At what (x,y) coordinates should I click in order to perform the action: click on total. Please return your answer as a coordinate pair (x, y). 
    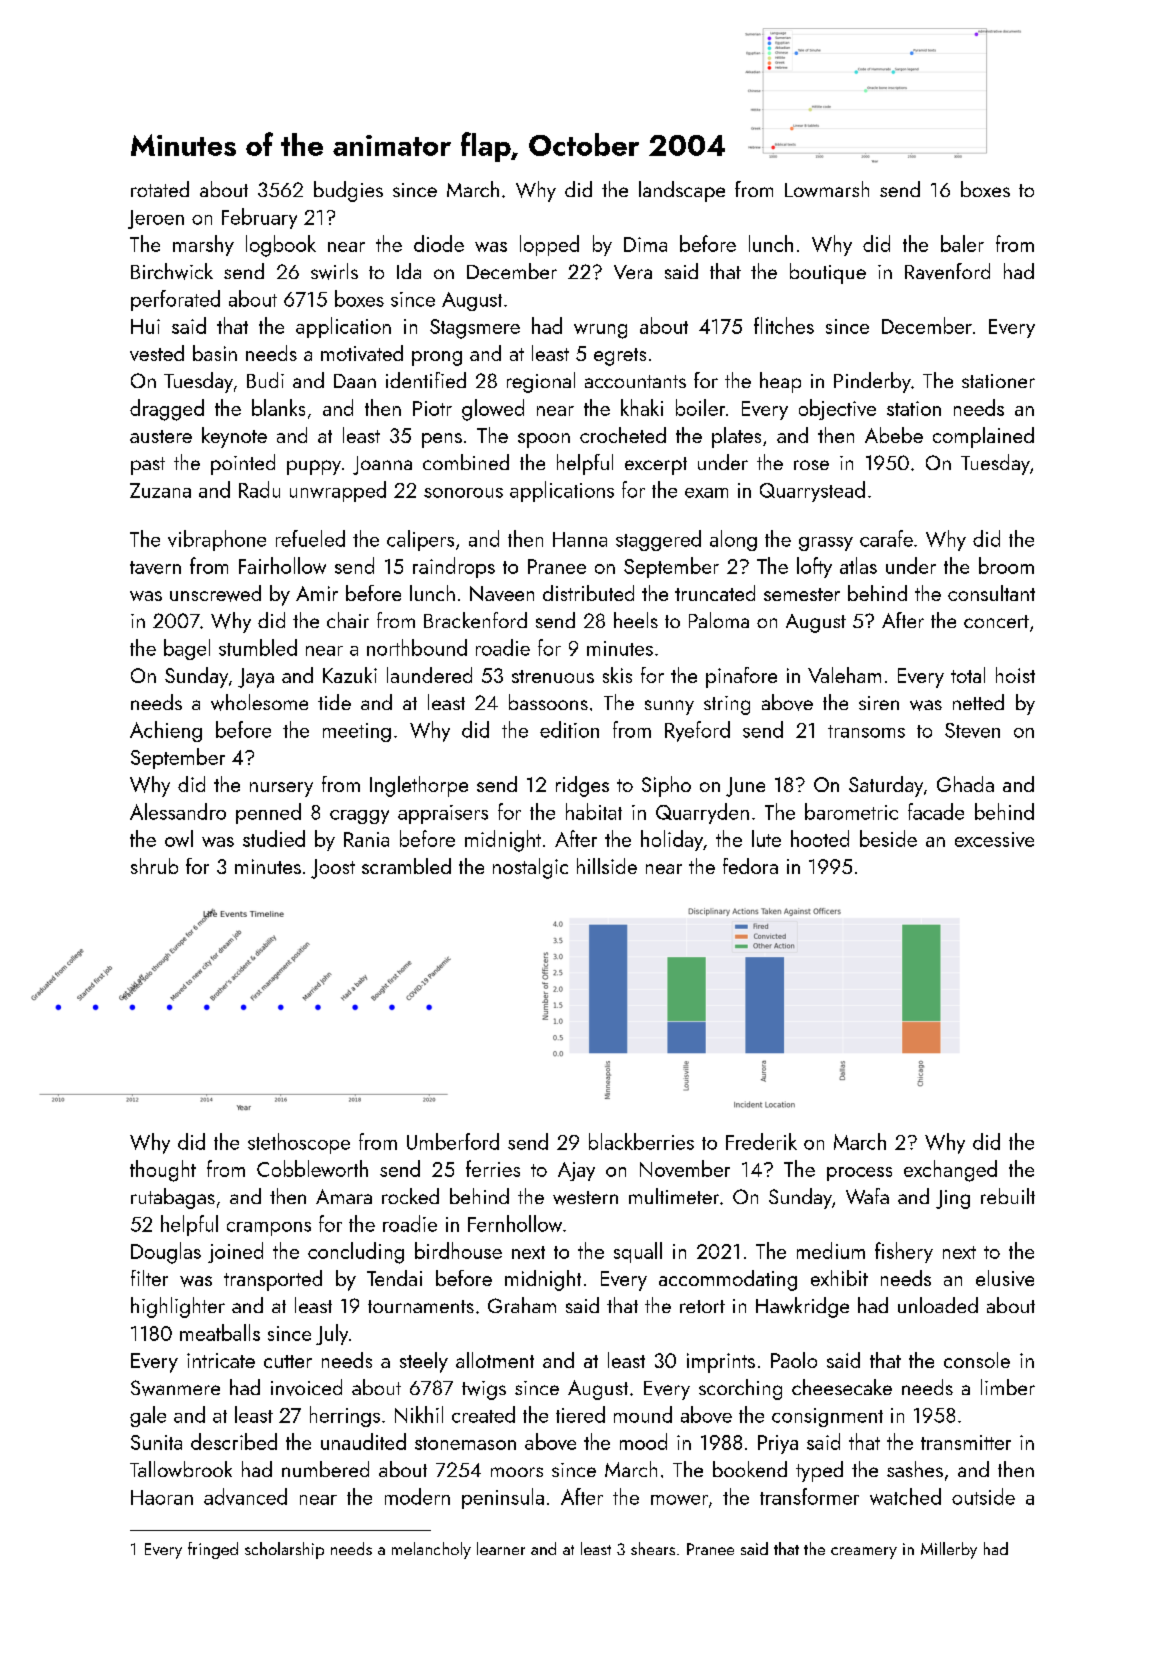
    Looking at the image, I should click on (968, 675).
